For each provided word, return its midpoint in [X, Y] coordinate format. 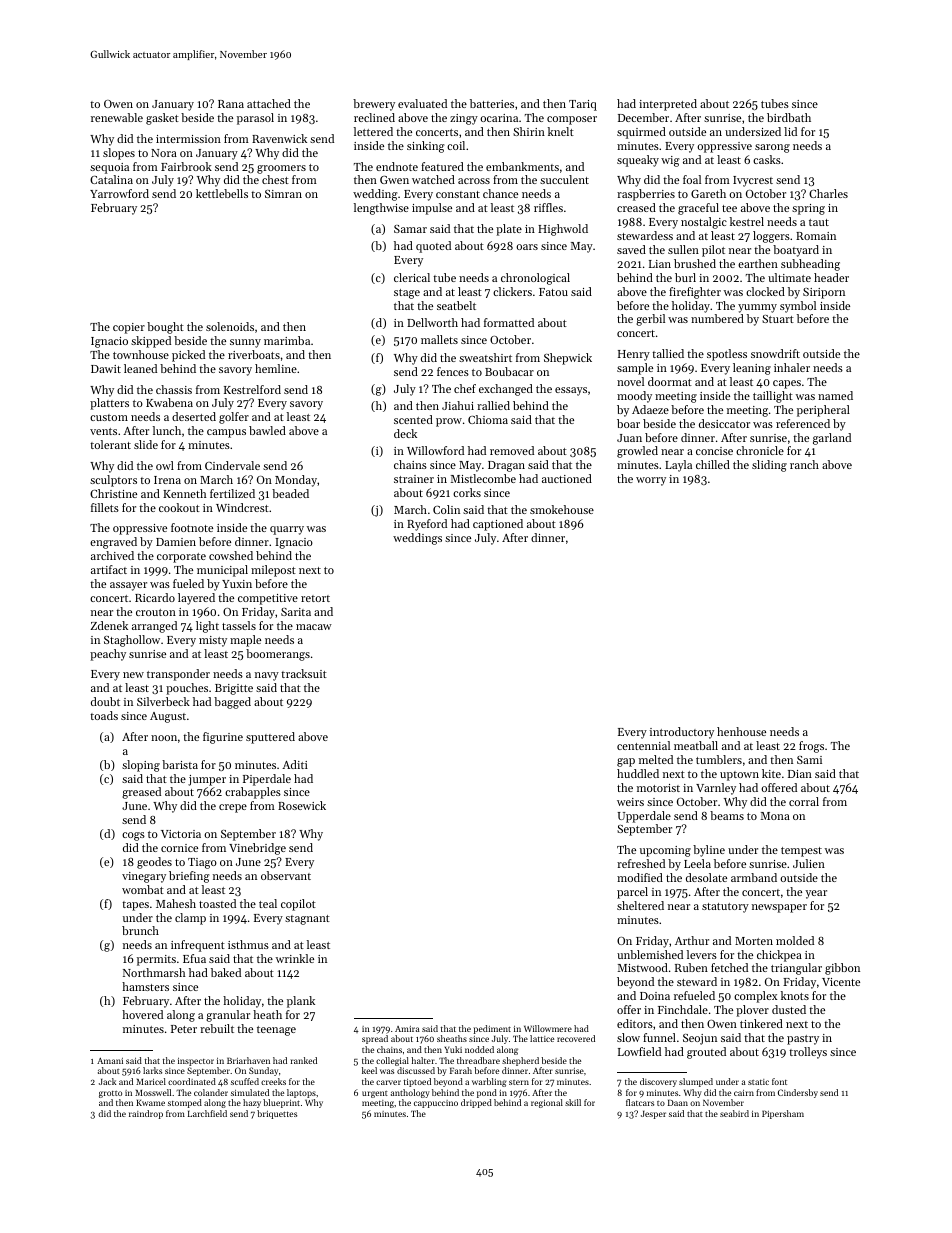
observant [286, 875]
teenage [276, 1031]
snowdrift [775, 353]
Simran [283, 194]
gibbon [842, 969]
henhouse [741, 731]
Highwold [563, 230]
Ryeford [427, 525]
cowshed [231, 555]
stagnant [307, 920]
